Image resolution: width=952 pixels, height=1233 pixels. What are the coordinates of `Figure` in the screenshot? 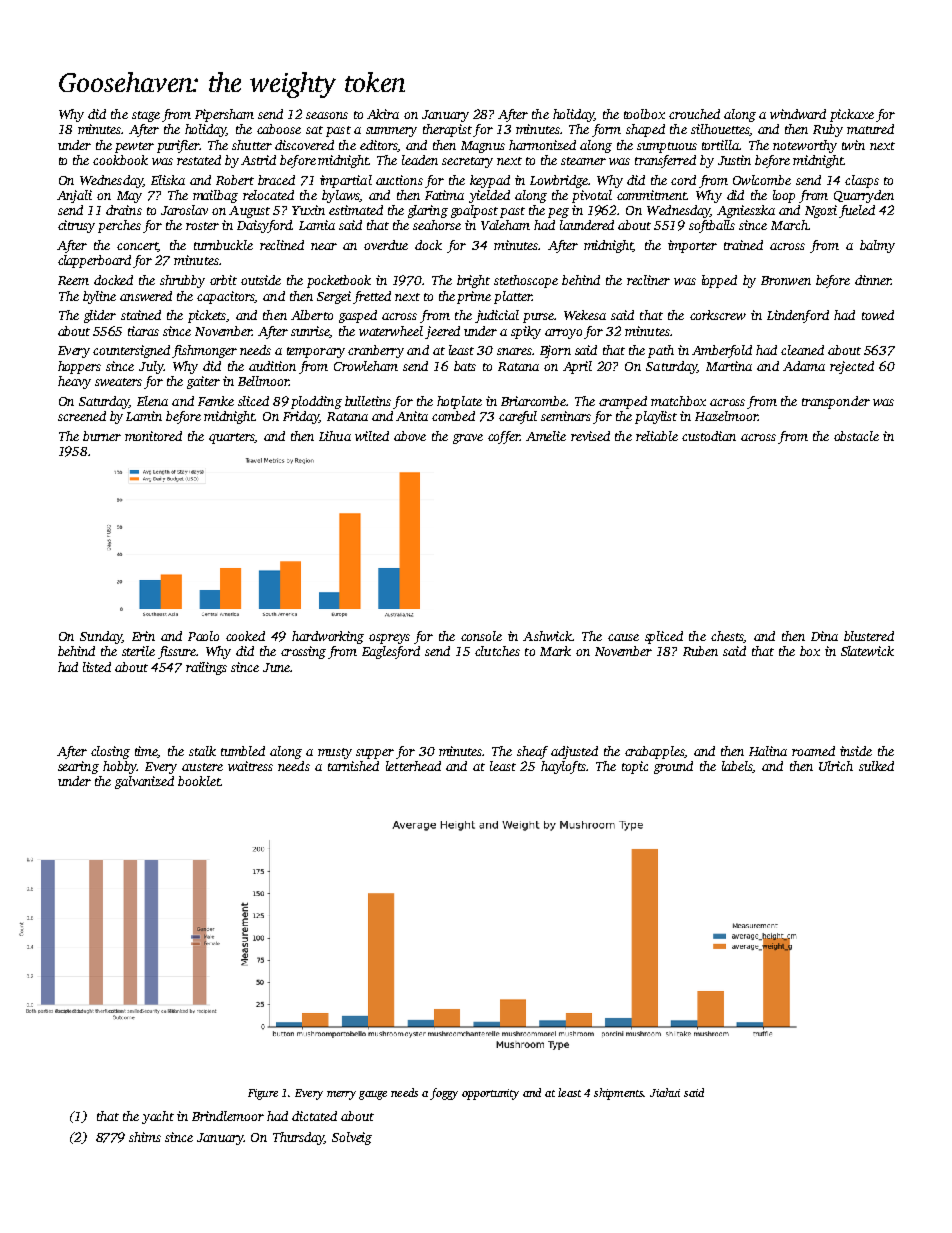 It's located at (263, 1094).
